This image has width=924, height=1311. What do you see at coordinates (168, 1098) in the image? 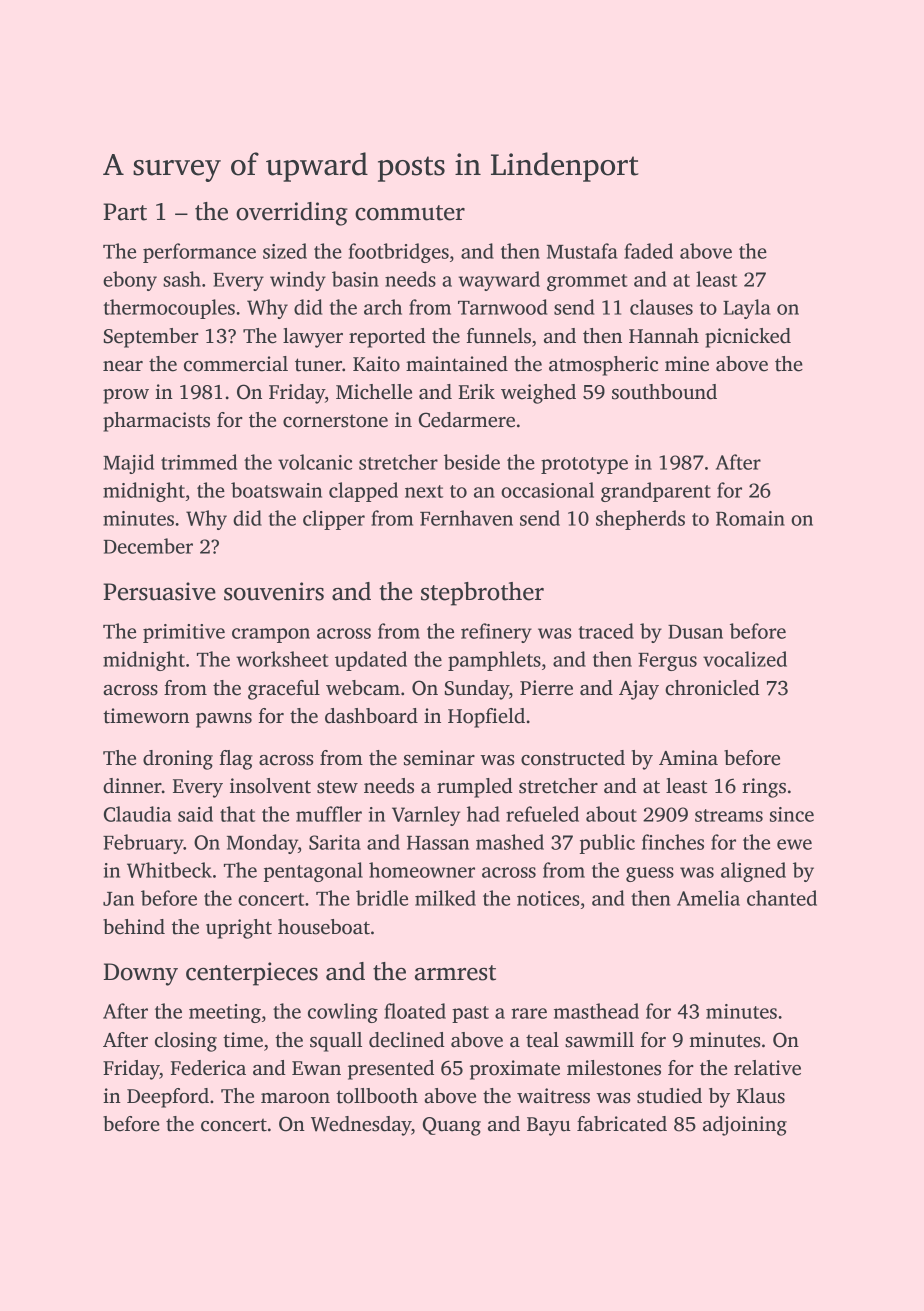
I see `Deepford` at bounding box center [168, 1098].
